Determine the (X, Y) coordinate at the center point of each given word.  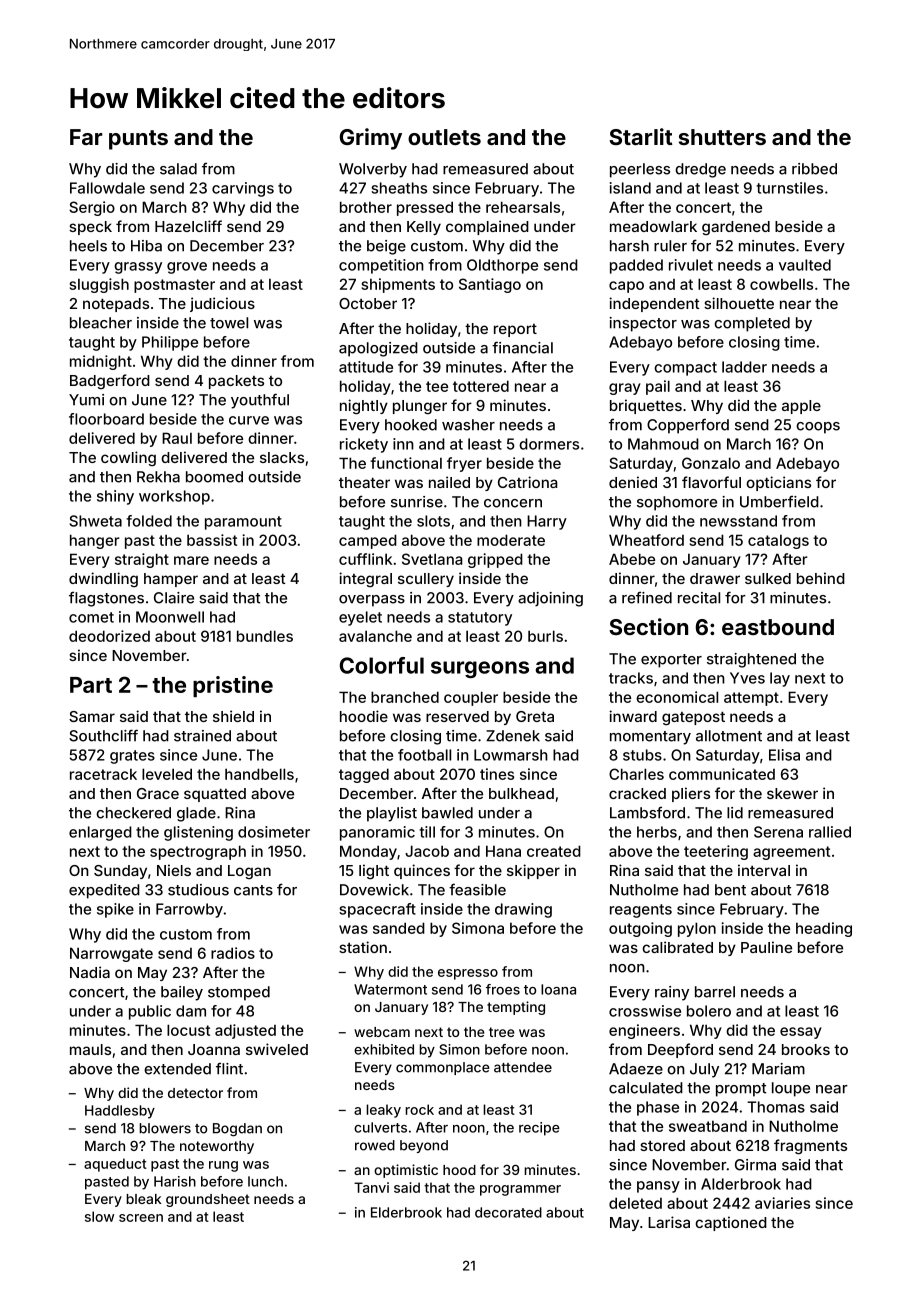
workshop (174, 497)
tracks (631, 678)
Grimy (371, 139)
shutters (722, 137)
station (363, 947)
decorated (508, 1212)
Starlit (640, 136)
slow (99, 1216)
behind (821, 578)
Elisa (784, 755)
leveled (167, 774)
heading (824, 929)
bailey (182, 993)
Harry (547, 522)
